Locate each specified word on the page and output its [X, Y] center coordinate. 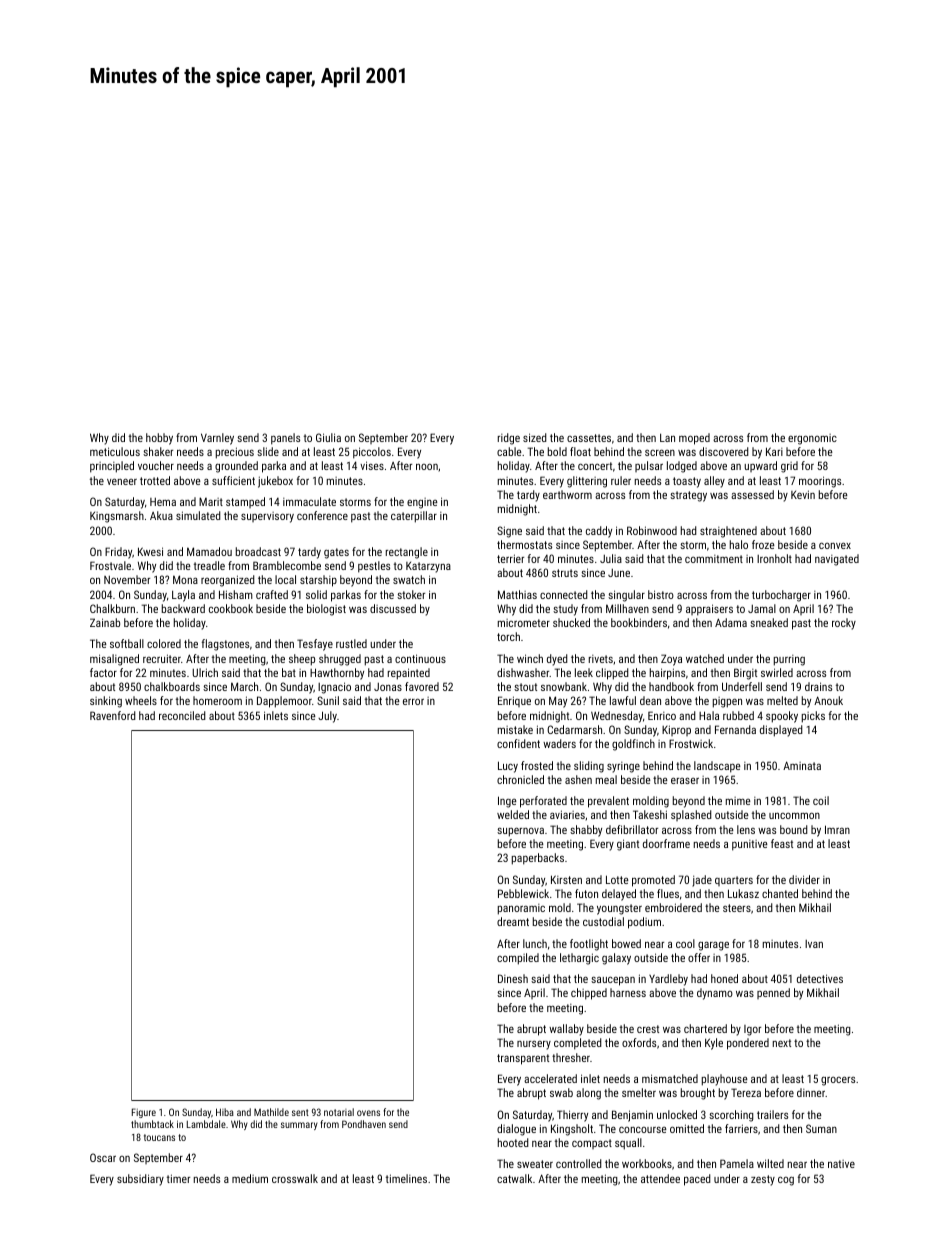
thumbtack [152, 1124]
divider [804, 879]
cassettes [589, 438]
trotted [155, 480]
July [327, 717]
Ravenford [113, 715]
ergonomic [812, 439]
